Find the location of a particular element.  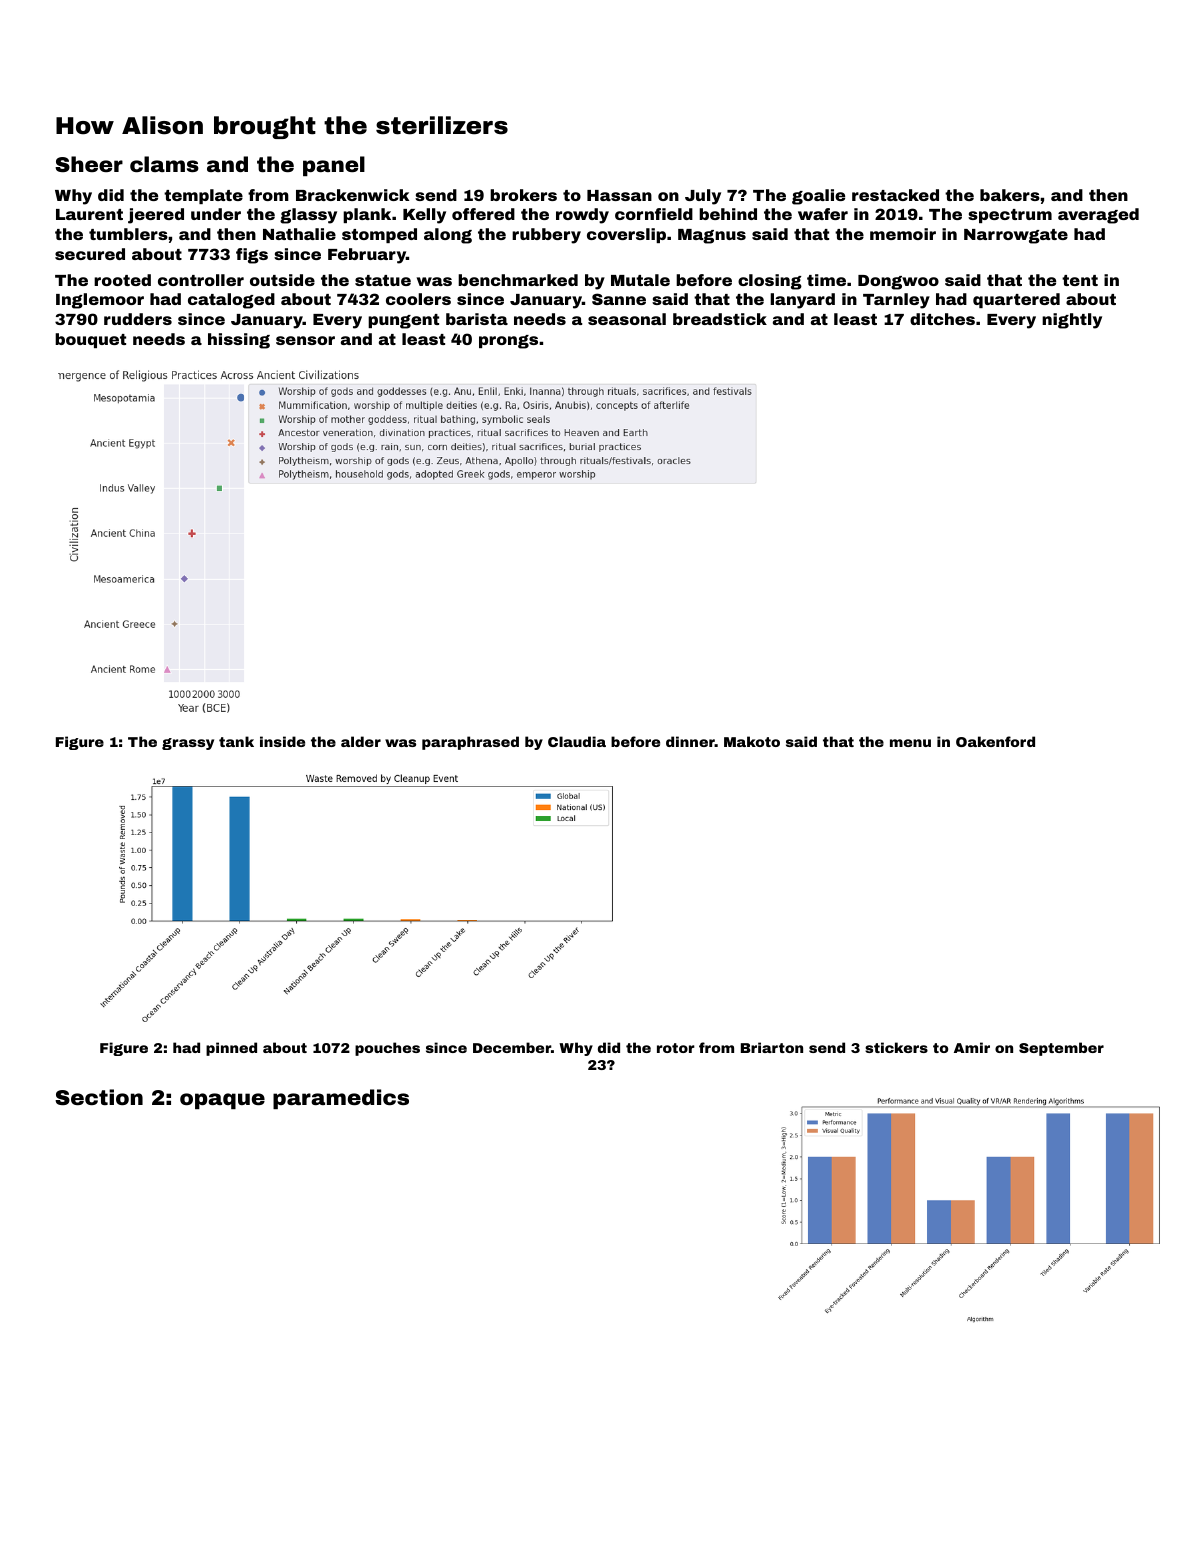

Oakenford is located at coordinates (995, 741).
